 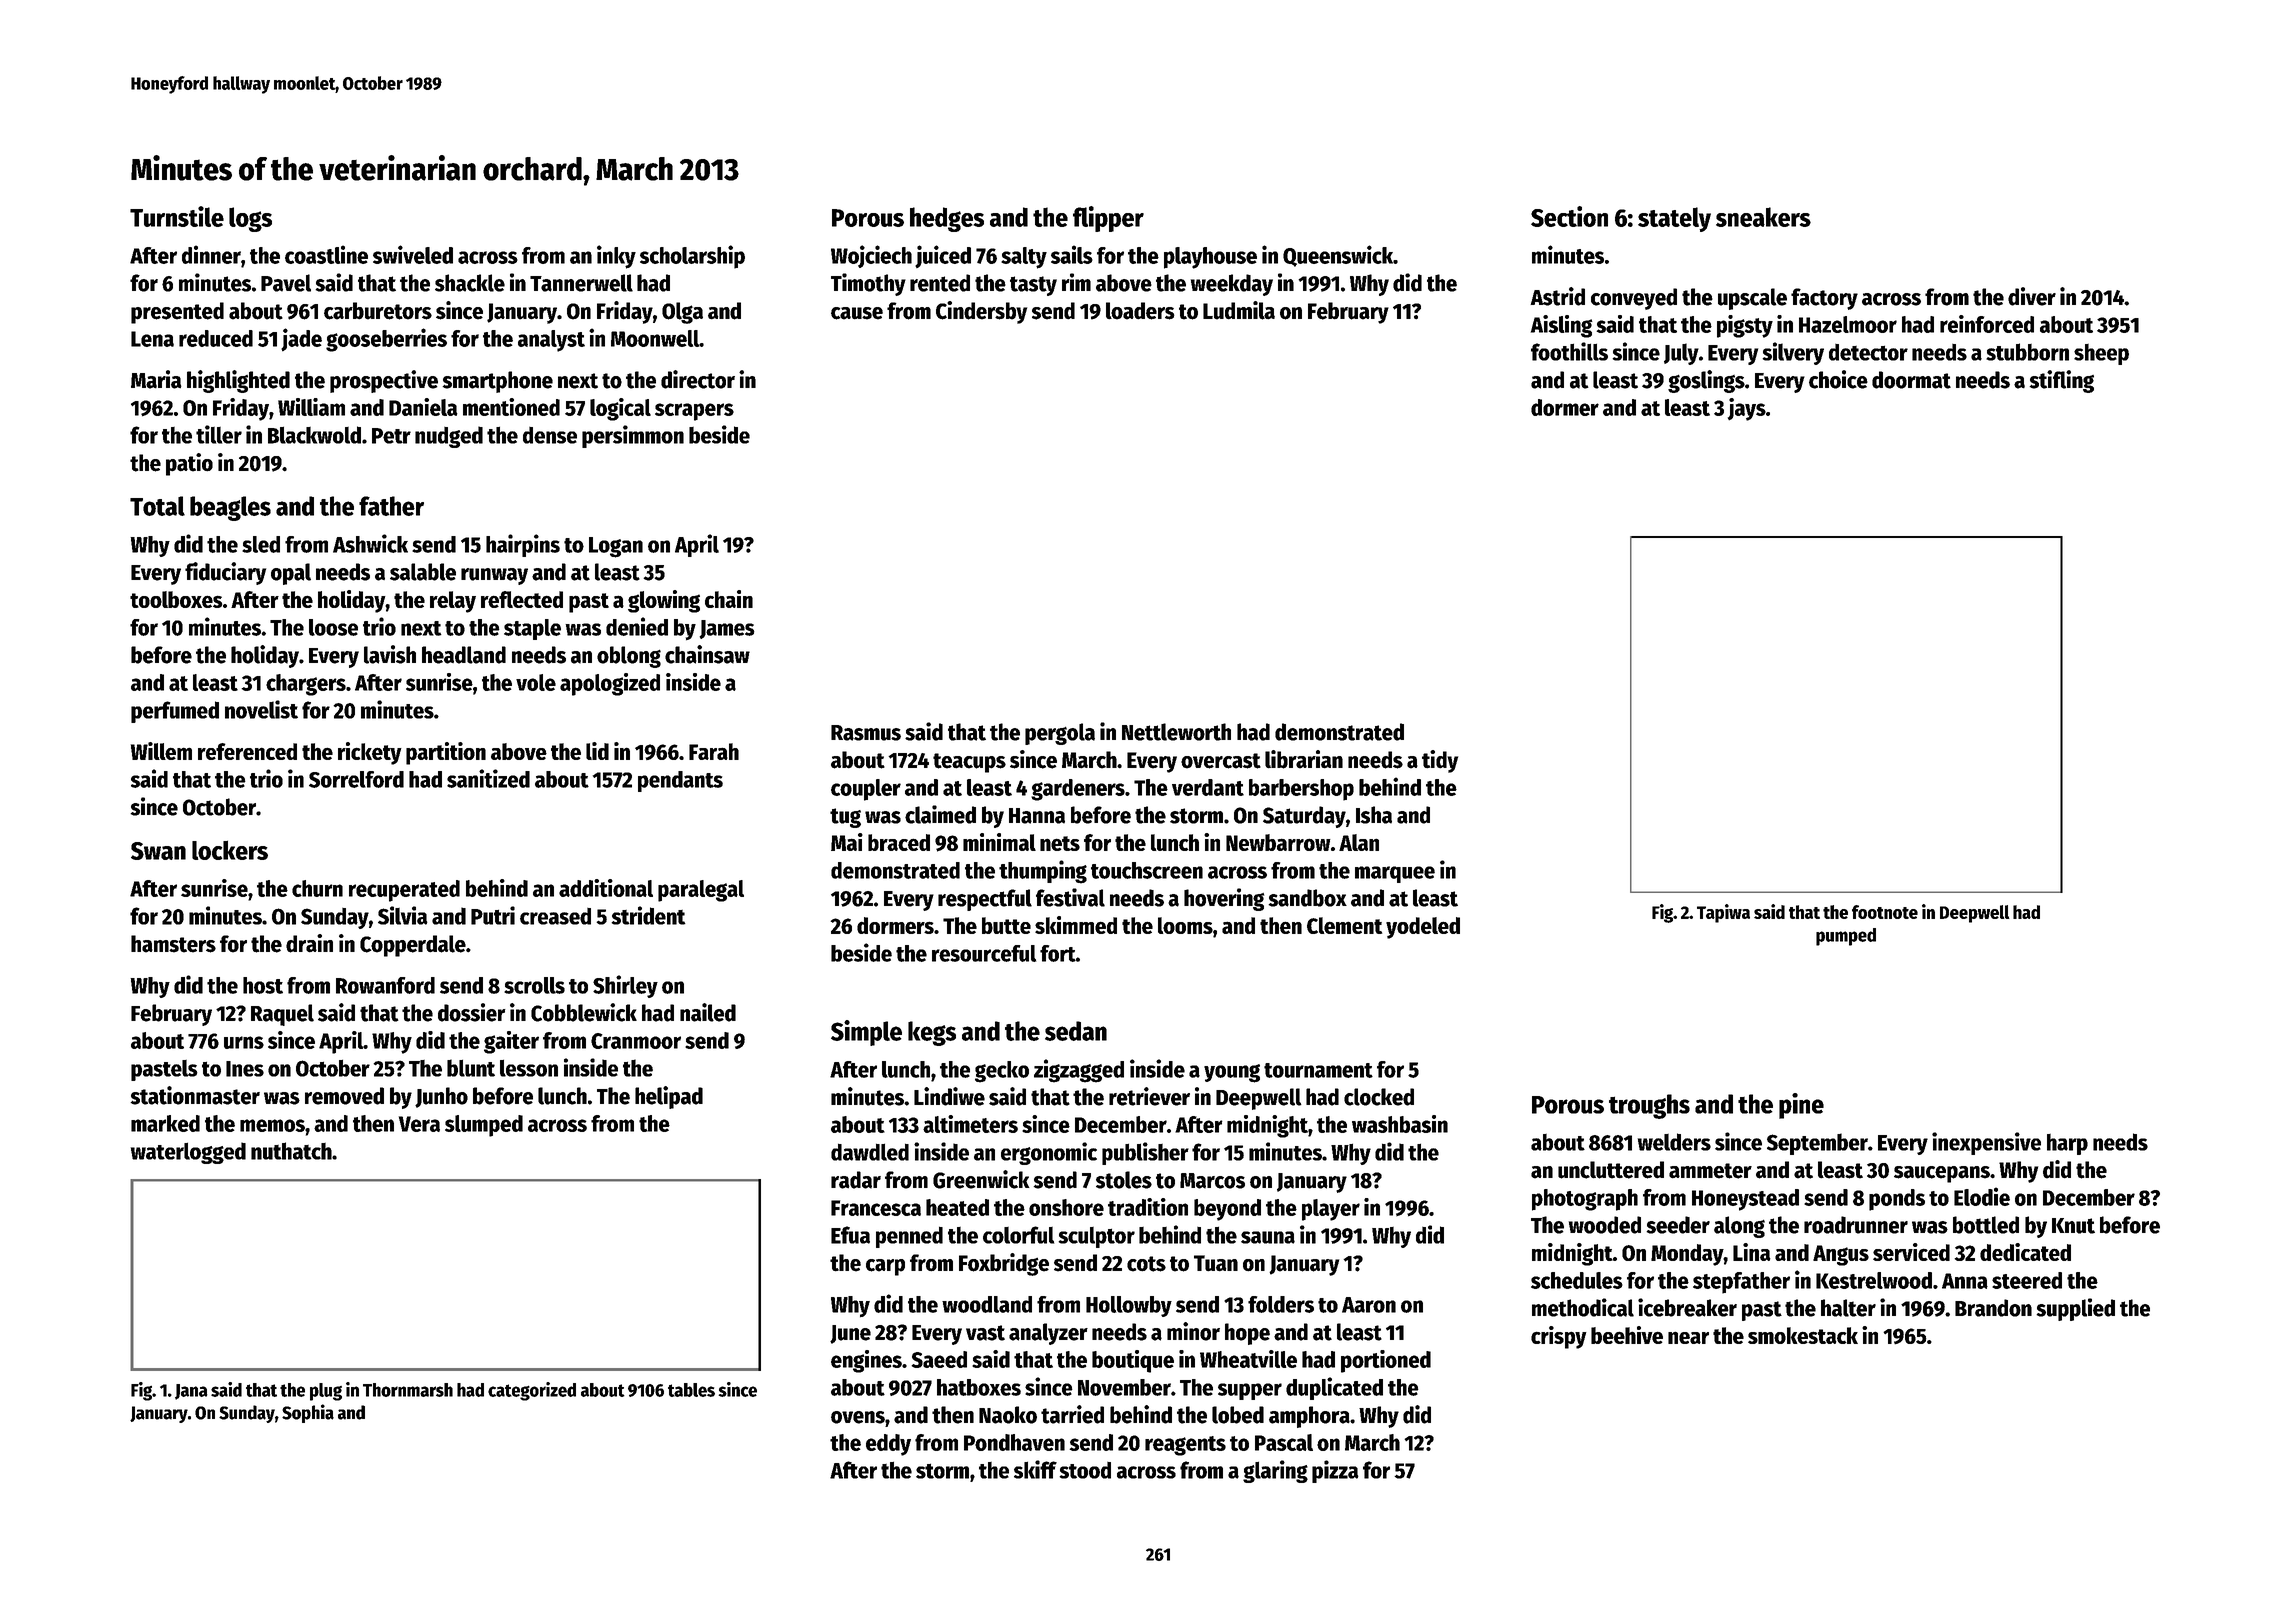 I want to click on resourceful, so click(x=984, y=953).
